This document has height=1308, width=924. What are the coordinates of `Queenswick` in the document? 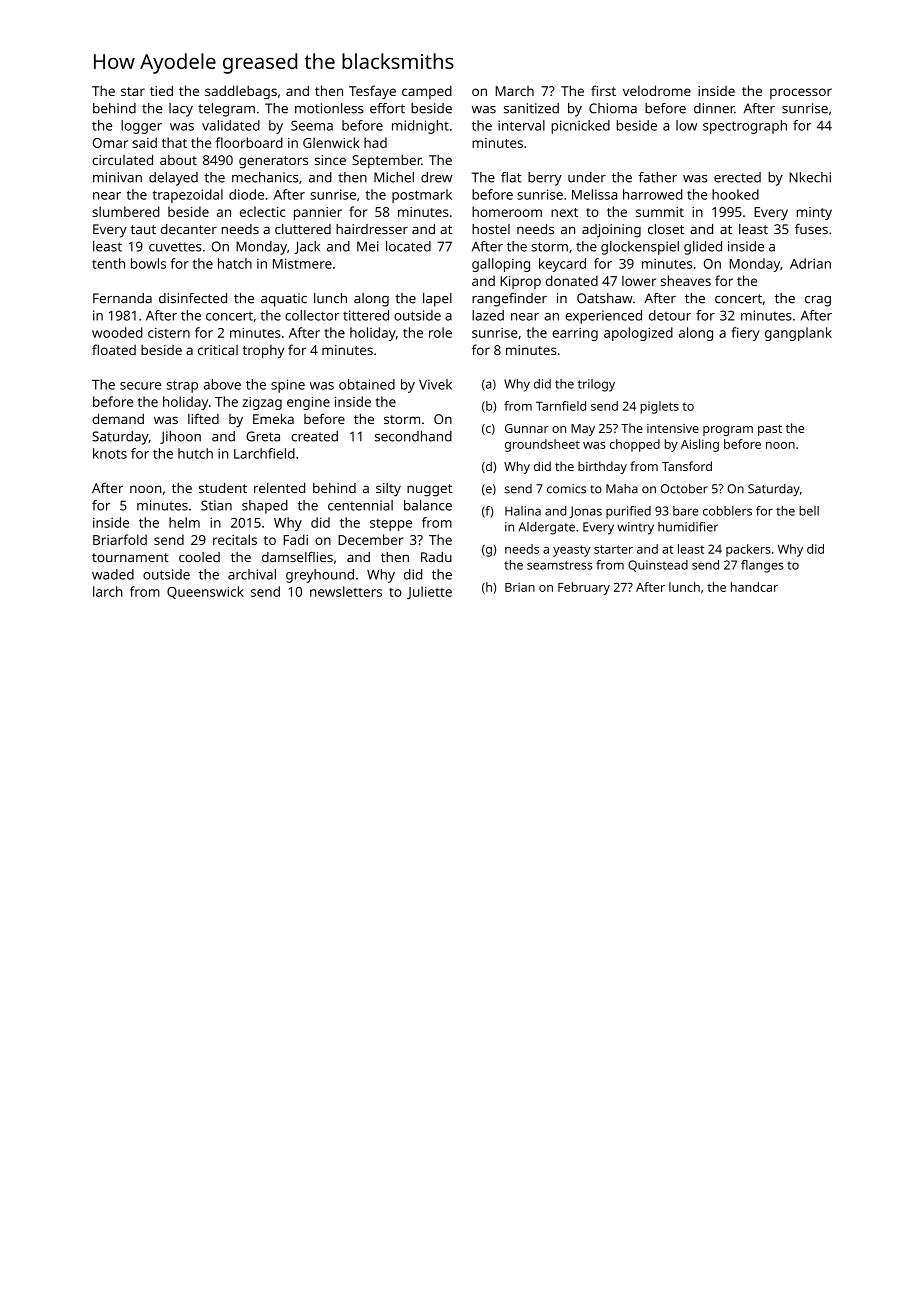 It's located at (205, 592).
